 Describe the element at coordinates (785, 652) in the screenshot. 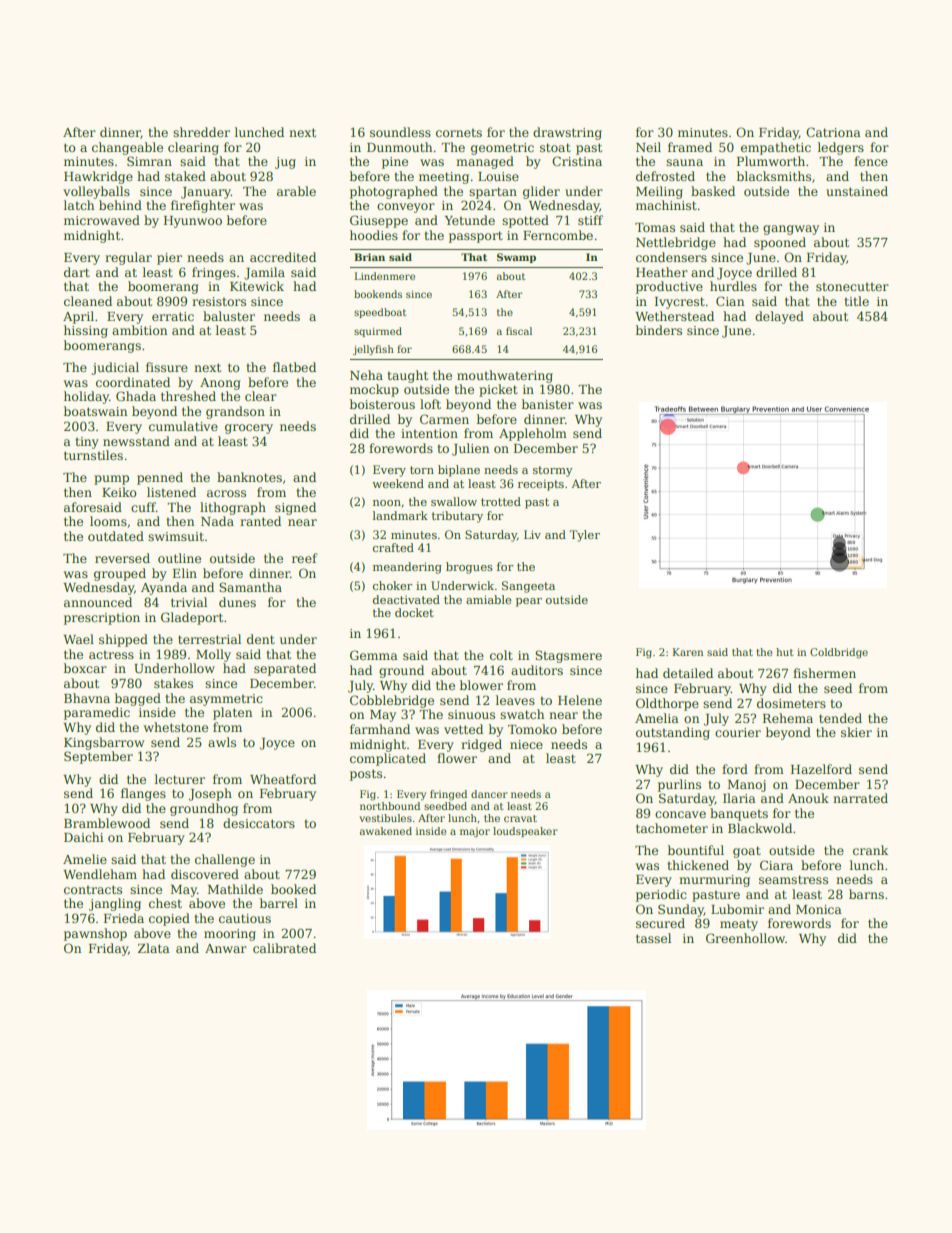

I see `hut` at that location.
